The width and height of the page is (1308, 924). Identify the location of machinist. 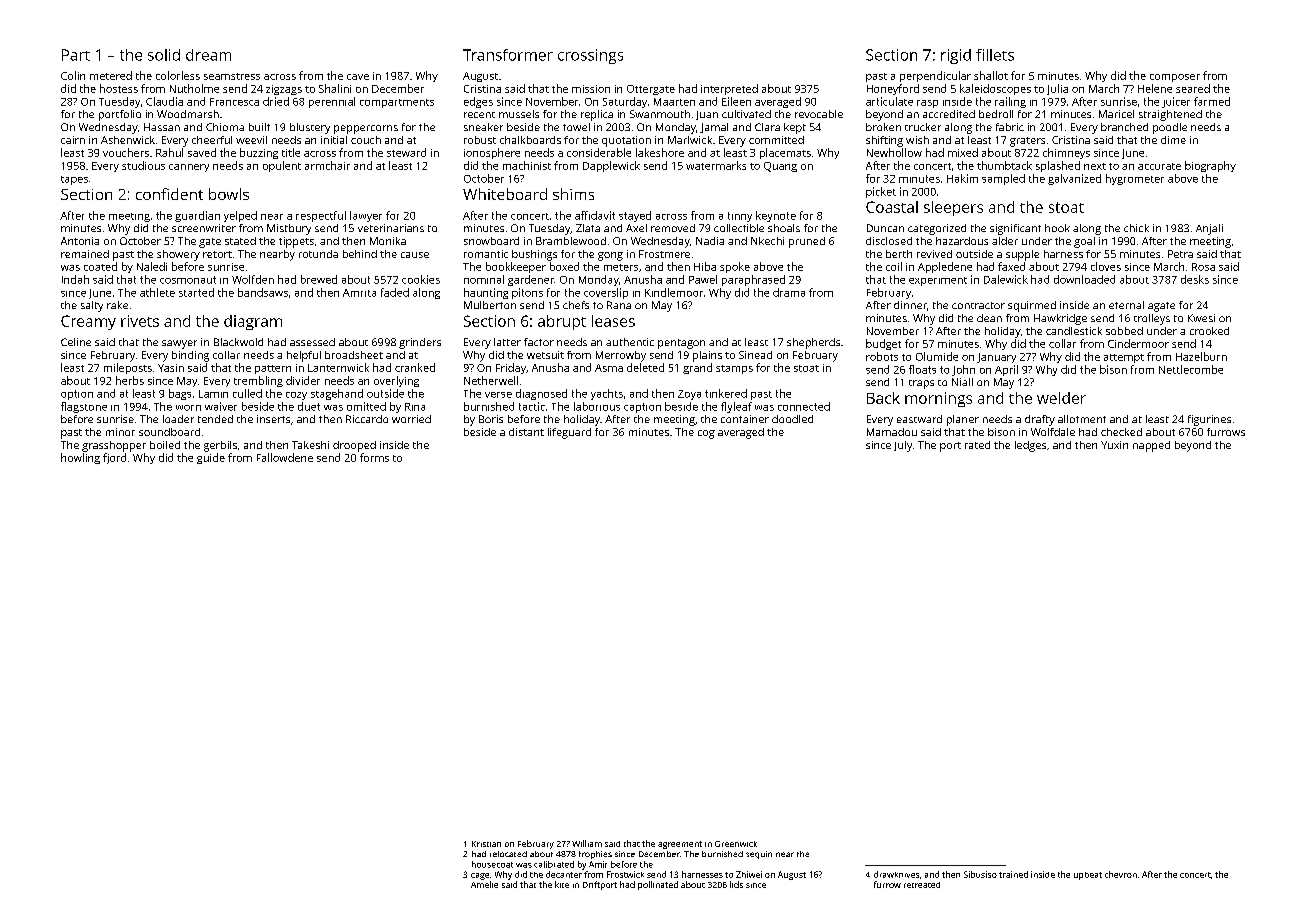
(527, 165).
